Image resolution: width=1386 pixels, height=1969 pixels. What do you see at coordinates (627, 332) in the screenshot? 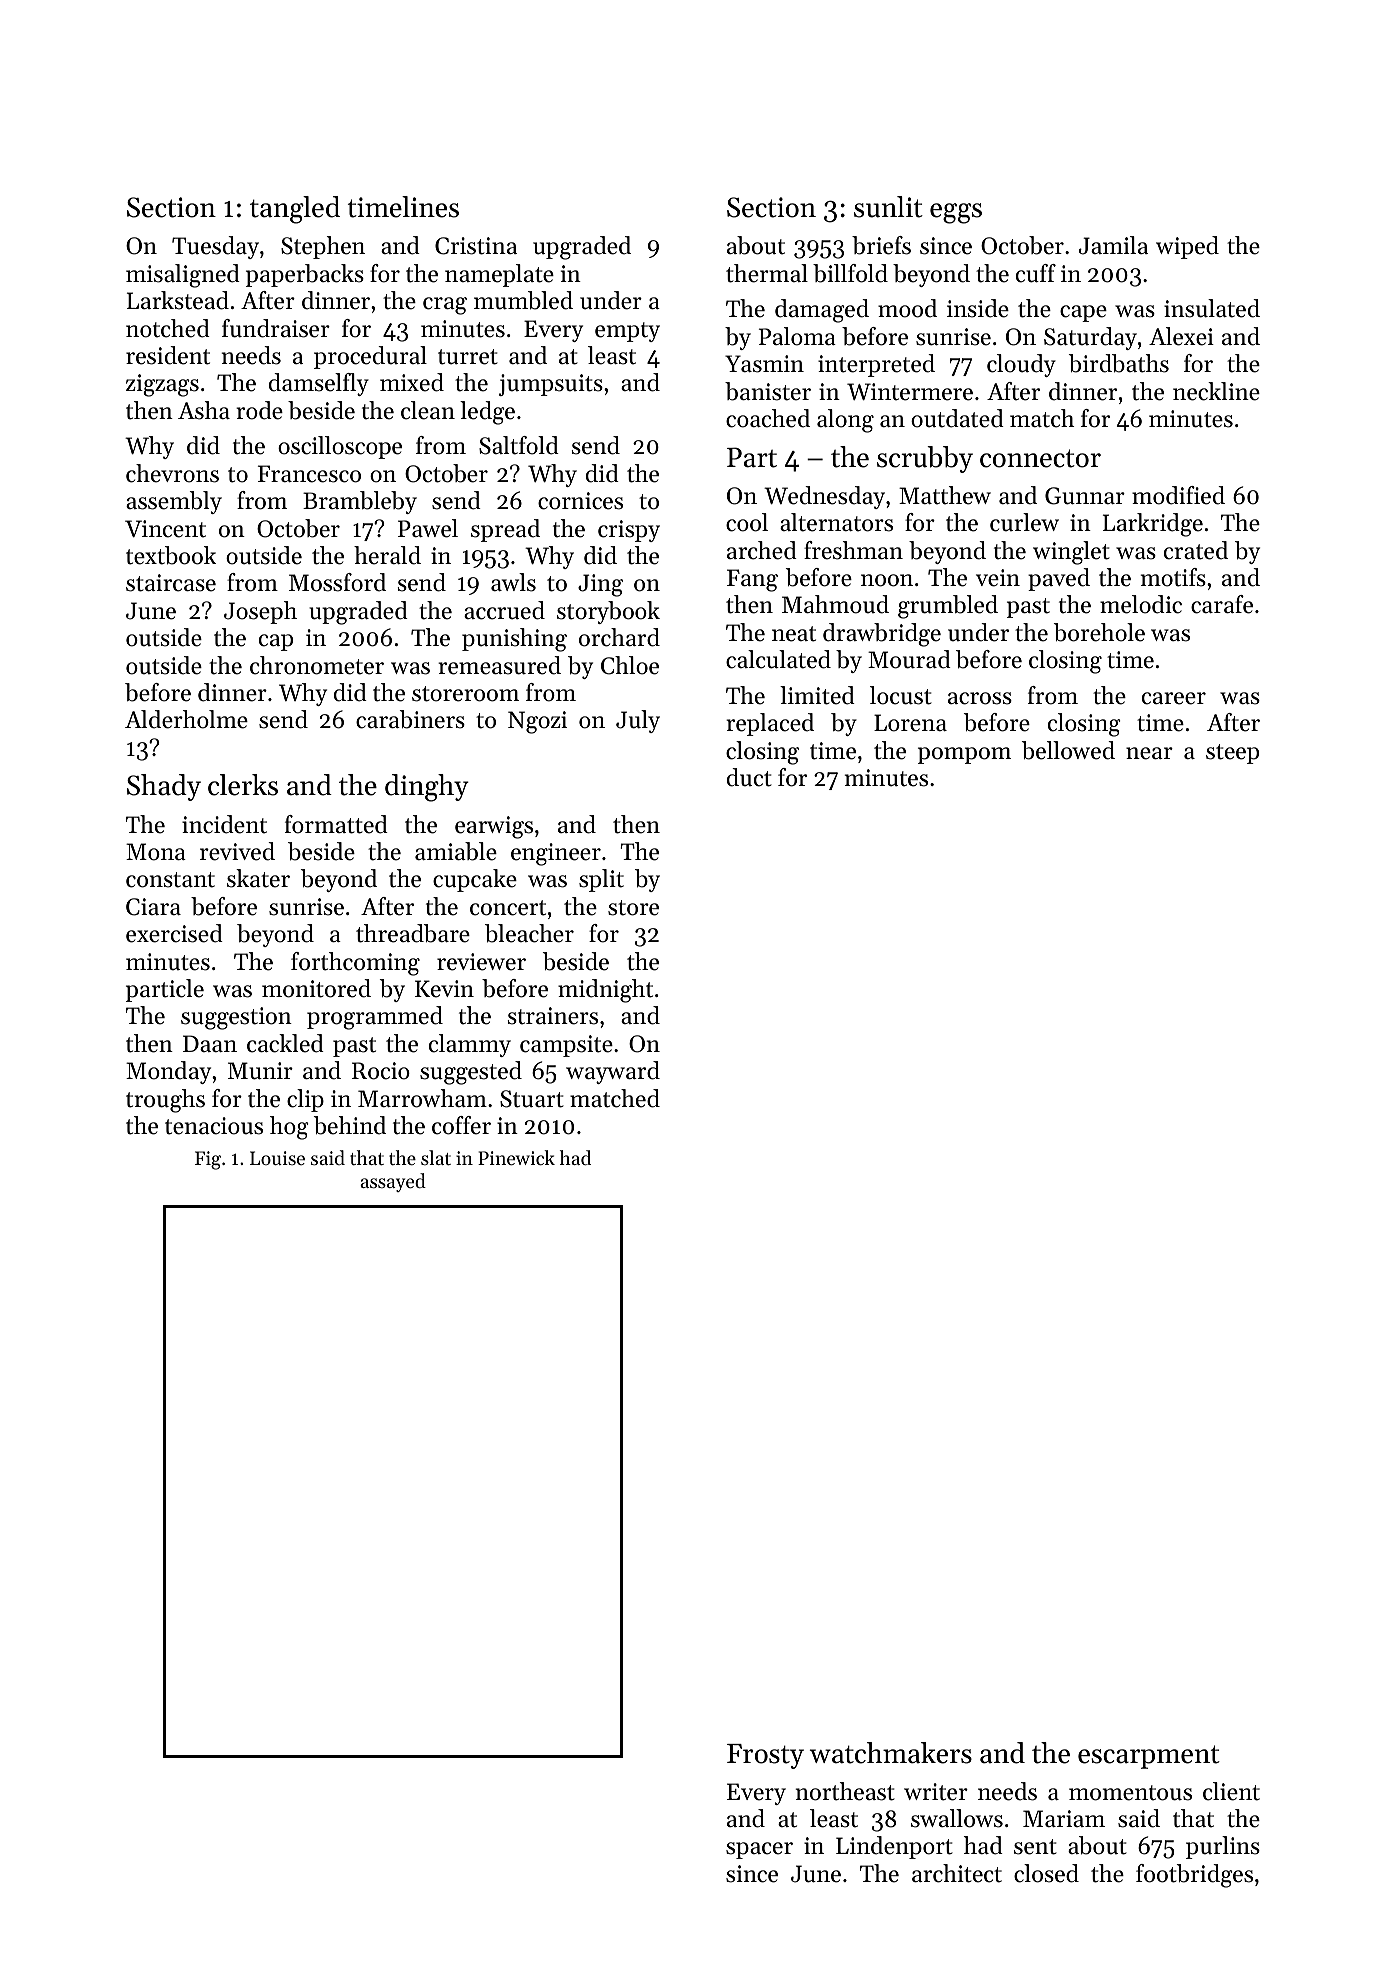
I see `empty` at bounding box center [627, 332].
